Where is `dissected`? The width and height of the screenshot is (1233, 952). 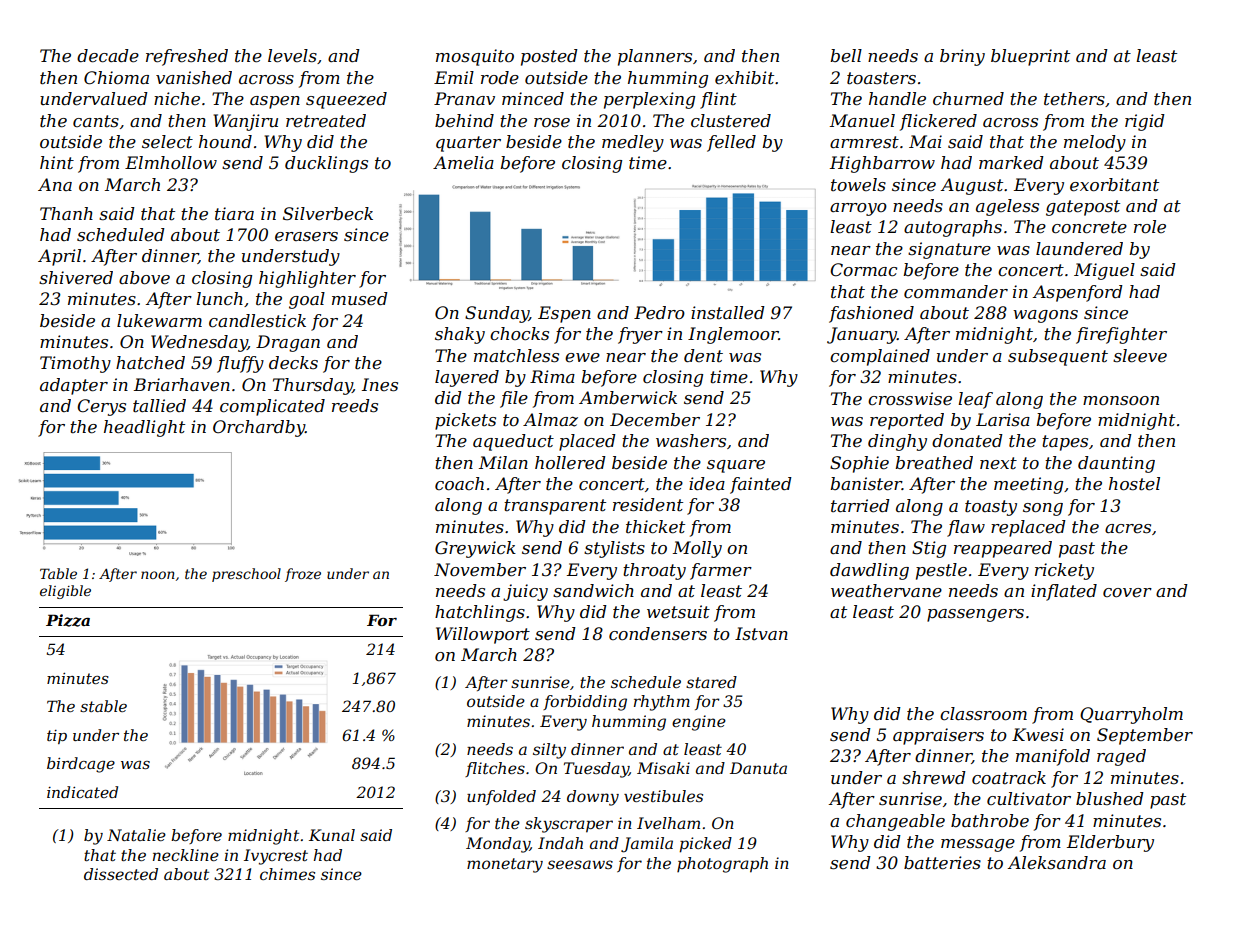 dissected is located at coordinates (121, 874).
